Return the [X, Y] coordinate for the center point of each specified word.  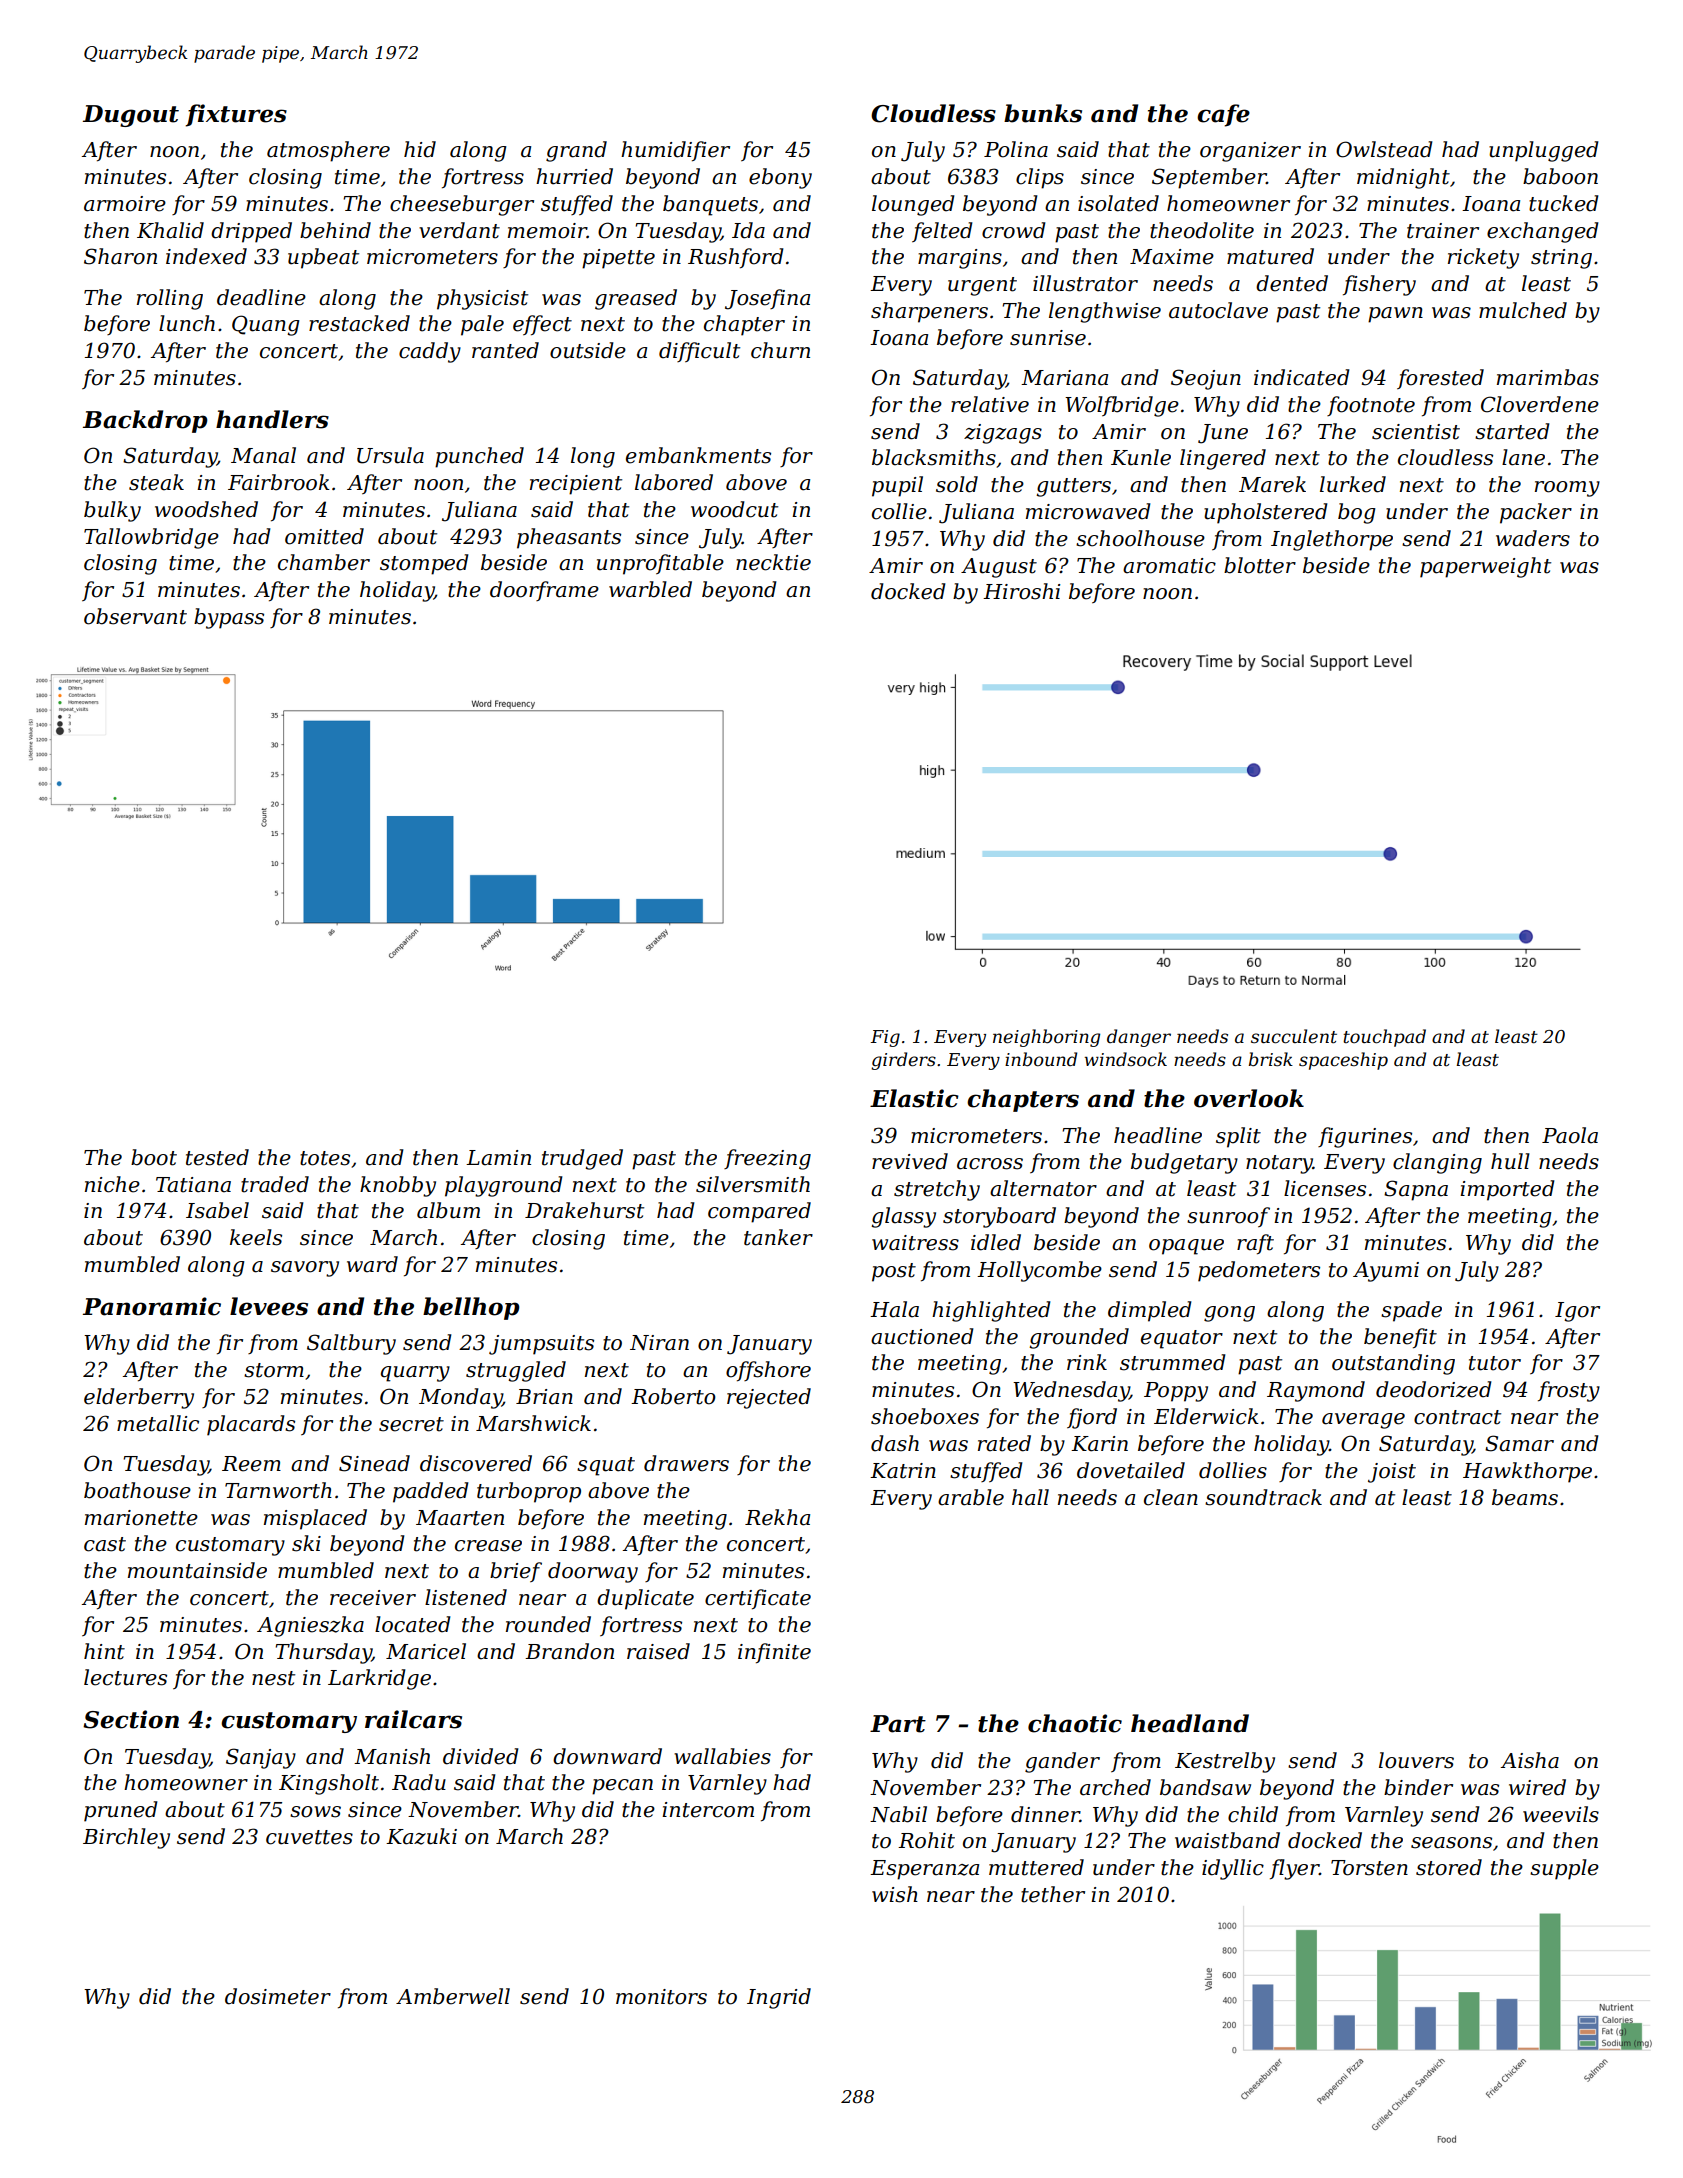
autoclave [1218, 310]
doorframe [544, 591]
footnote [1371, 406]
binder [1418, 1787]
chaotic [1075, 1723]
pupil [897, 486]
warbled [650, 589]
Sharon [120, 256]
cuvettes [309, 1837]
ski [306, 1543]
